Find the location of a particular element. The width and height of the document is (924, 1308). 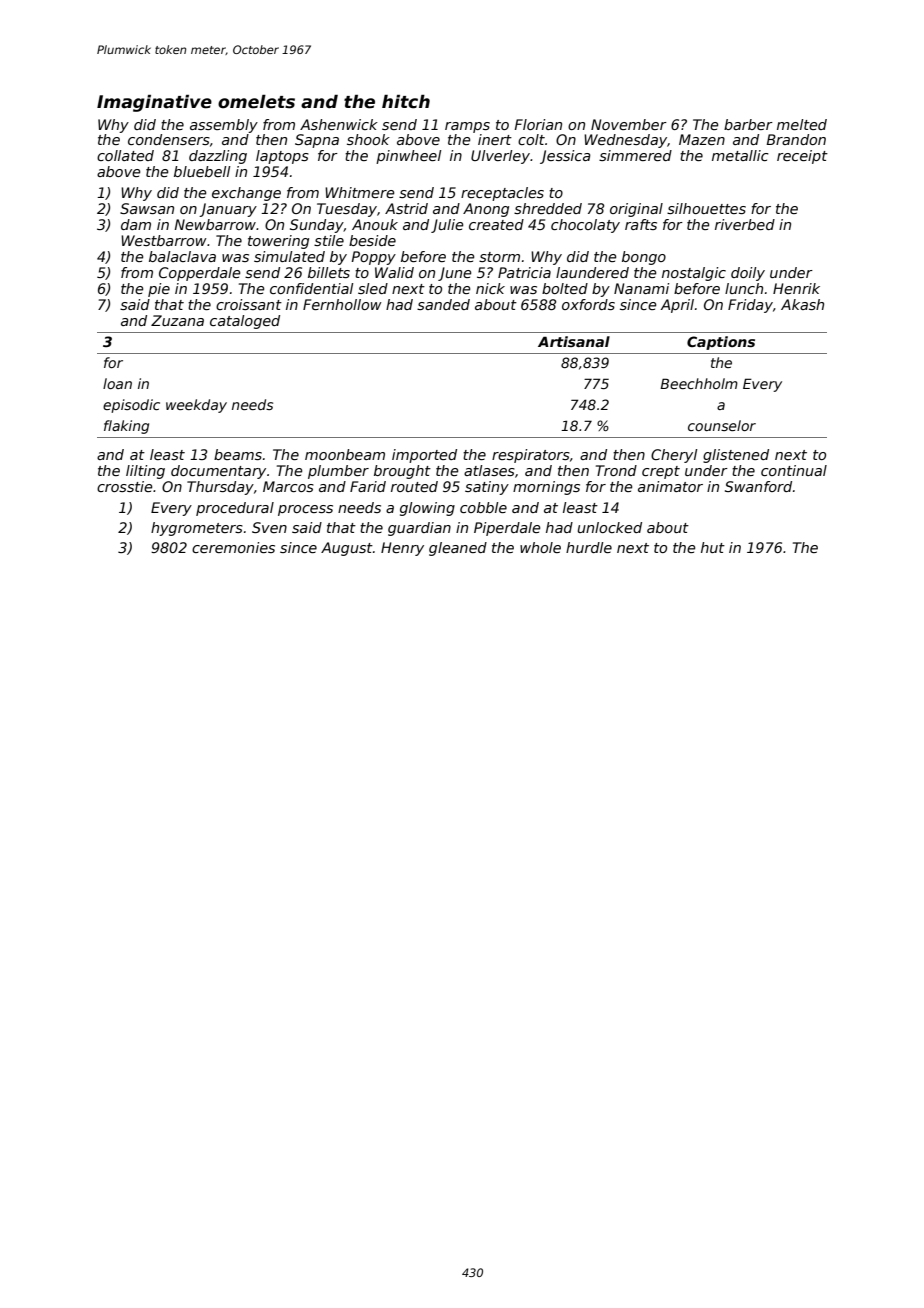

omelets is located at coordinates (256, 102).
